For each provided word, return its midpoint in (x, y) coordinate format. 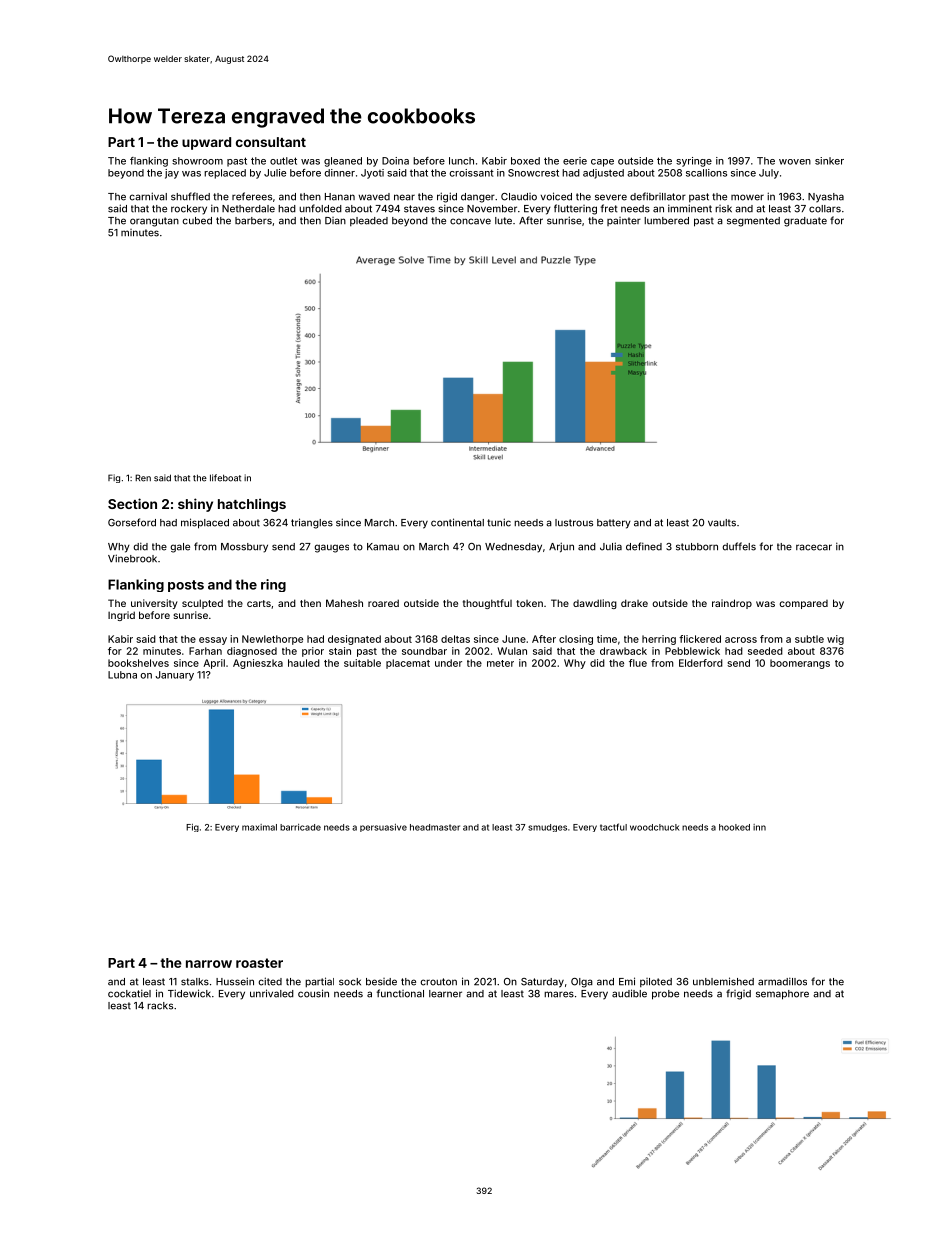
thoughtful (487, 604)
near (404, 197)
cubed (197, 221)
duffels (739, 546)
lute (503, 221)
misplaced (205, 523)
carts (259, 603)
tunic (499, 522)
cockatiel (129, 993)
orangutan (154, 222)
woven (795, 162)
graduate (805, 222)
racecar (814, 547)
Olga (582, 983)
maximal (259, 827)
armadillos (782, 981)
